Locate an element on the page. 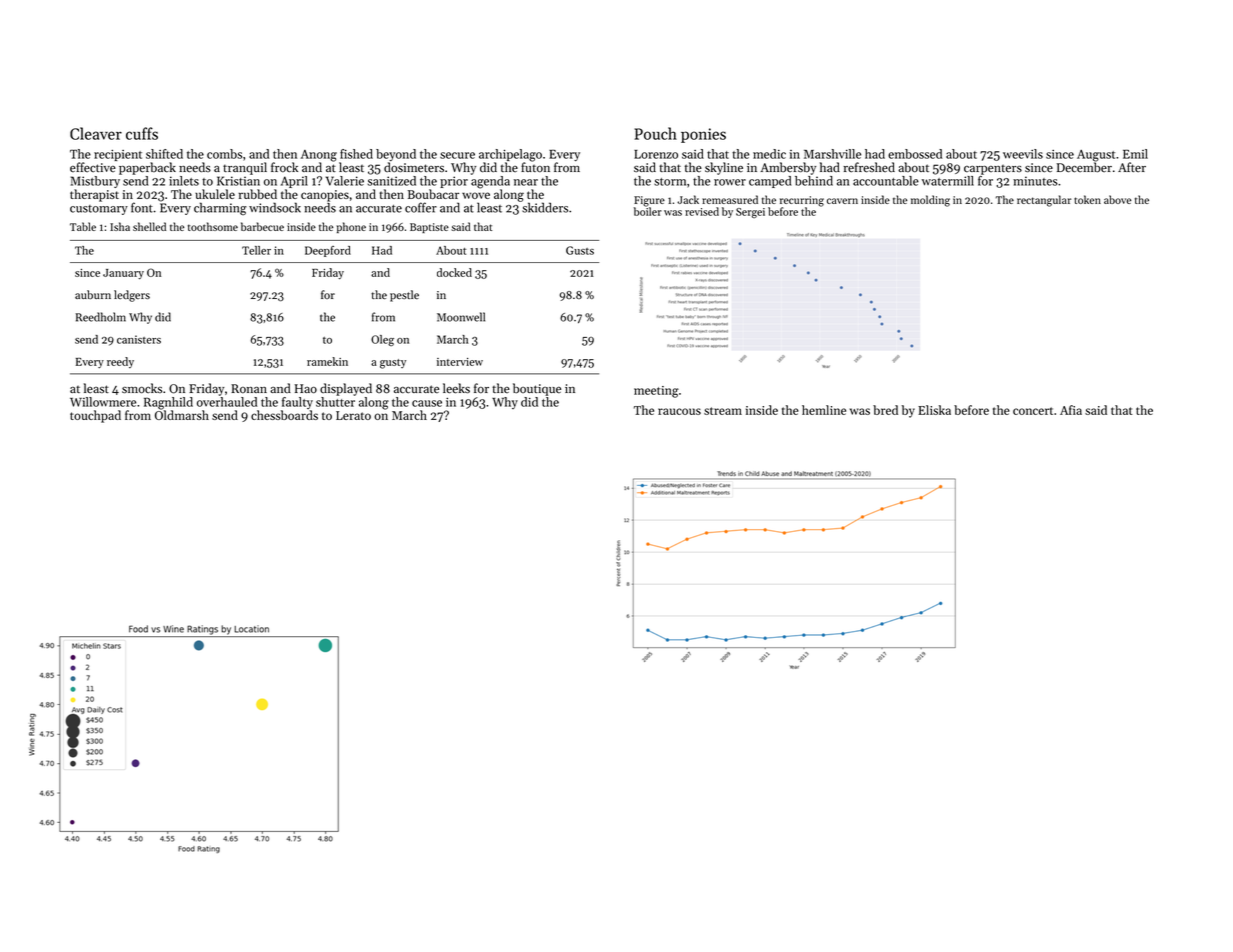 Image resolution: width=1233 pixels, height=952 pixels. raucous is located at coordinates (679, 411).
